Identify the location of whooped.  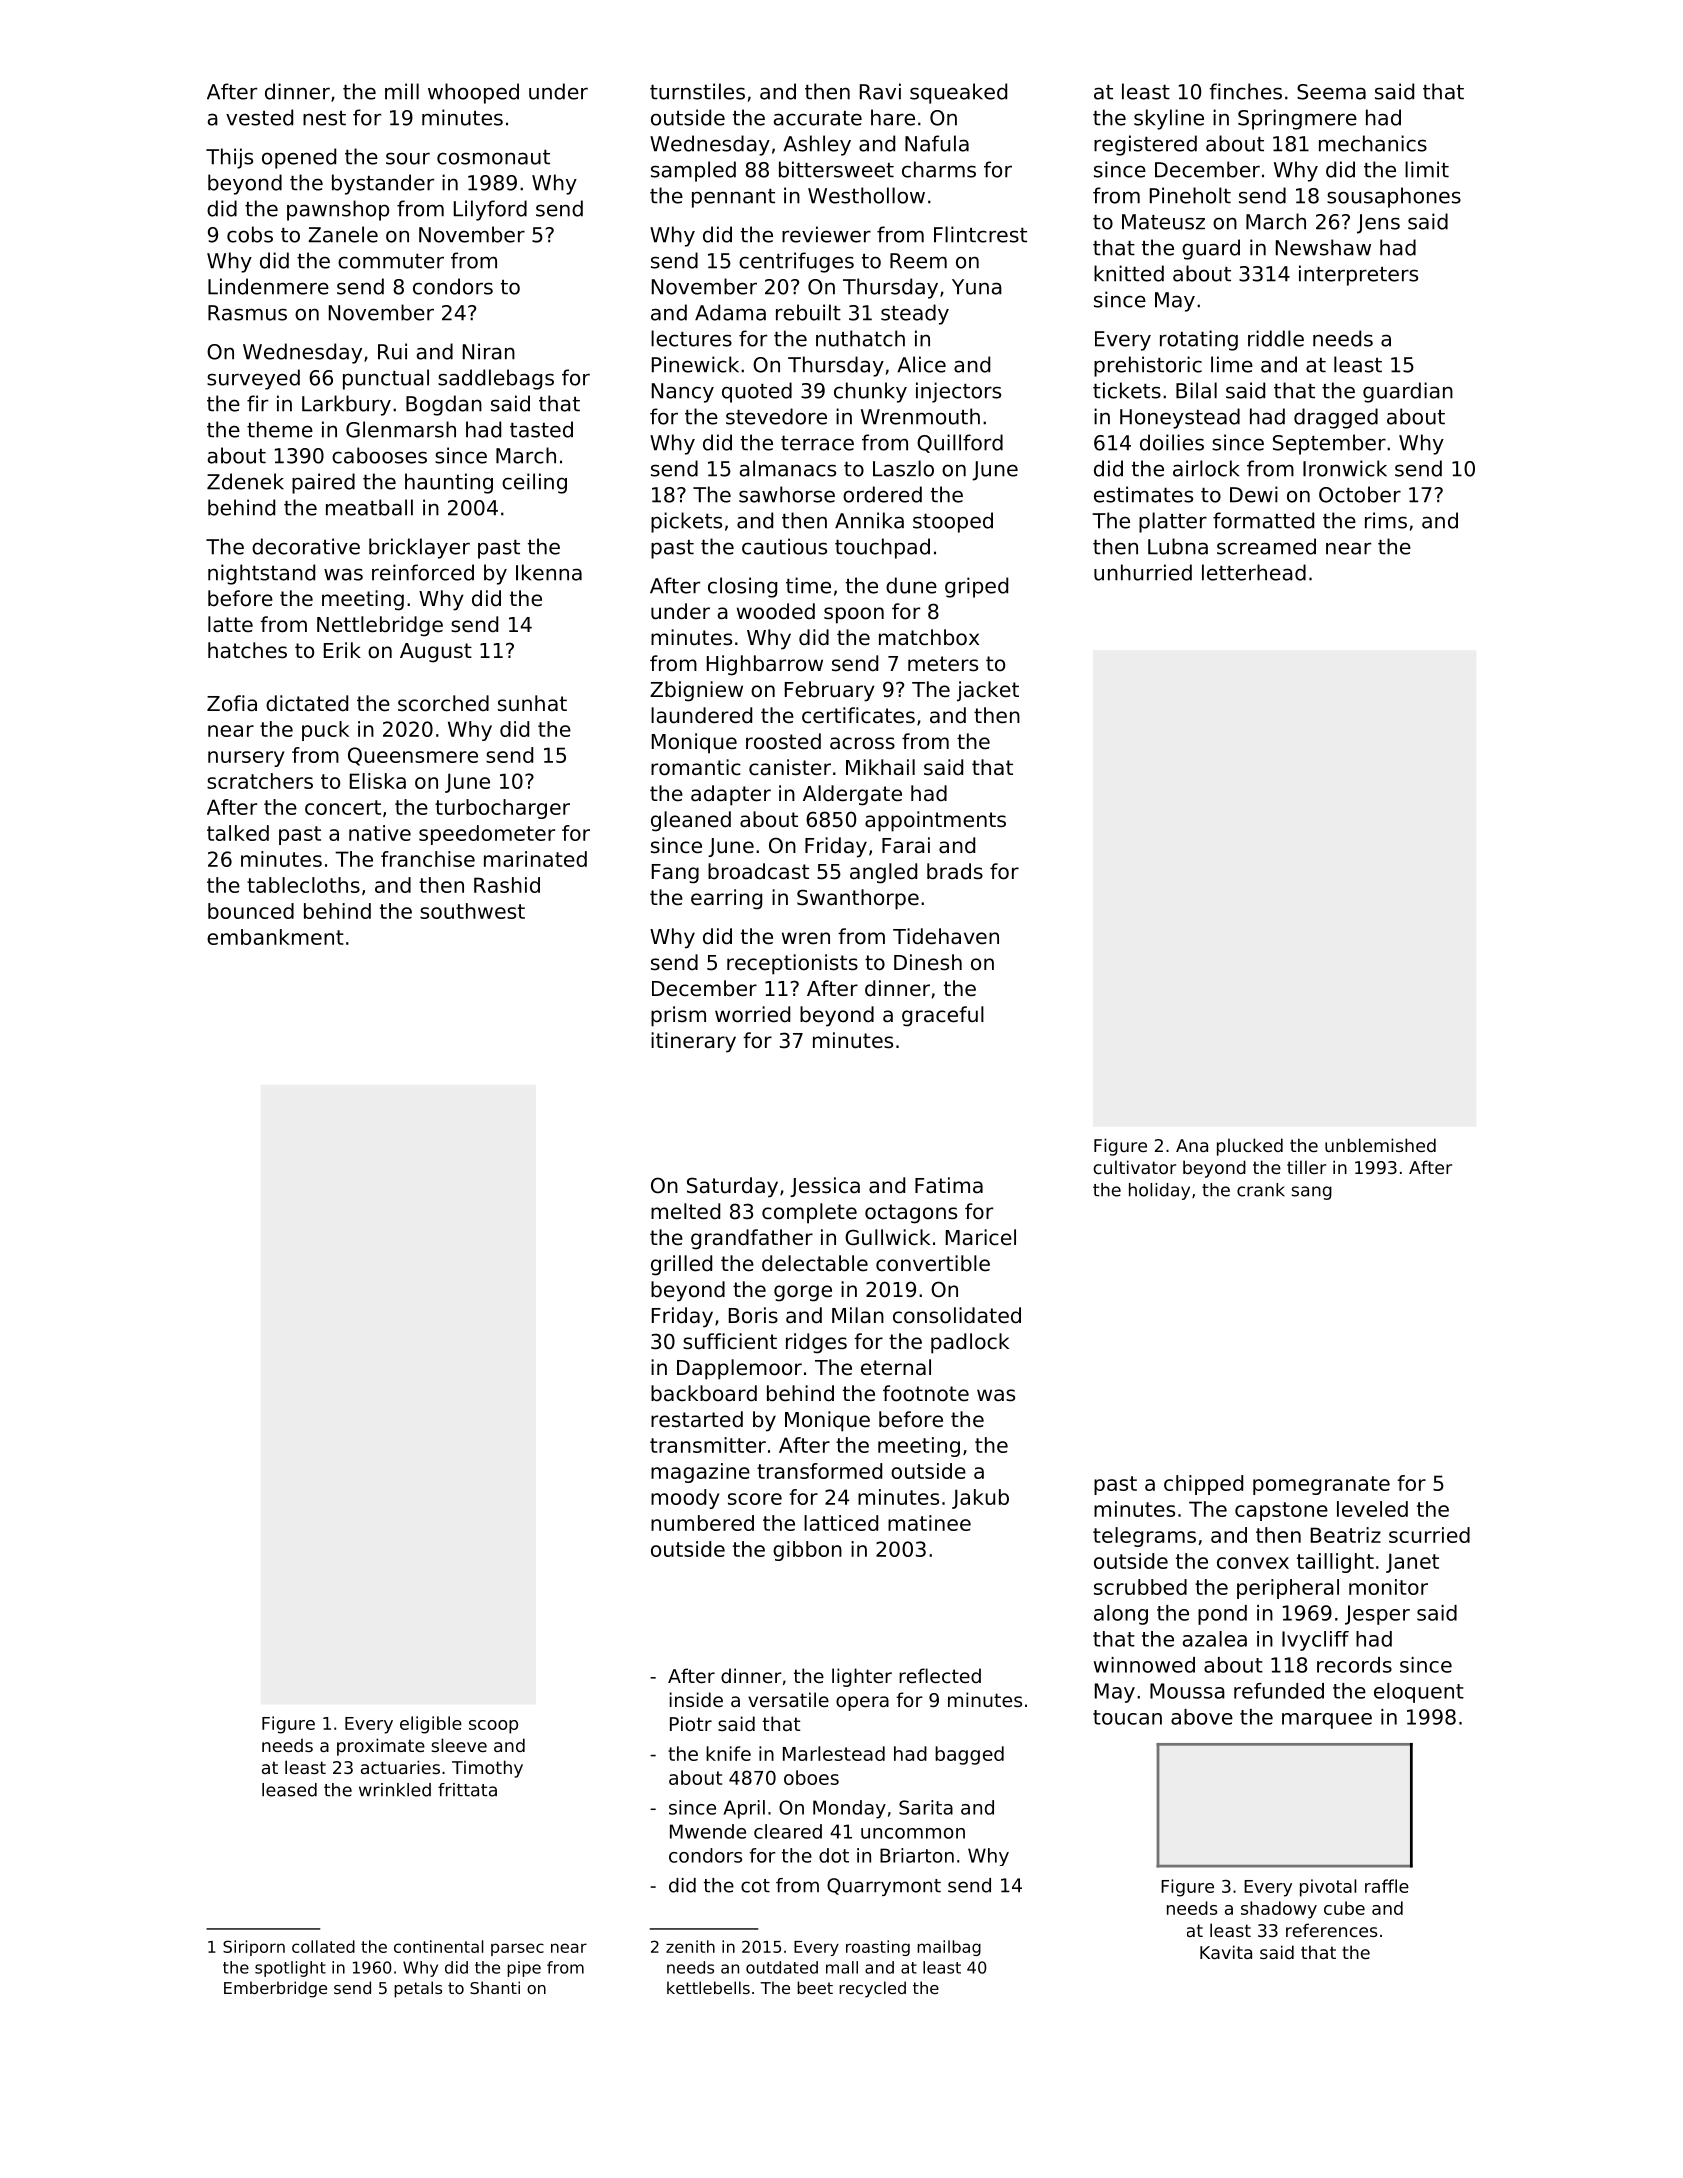
(473, 93).
